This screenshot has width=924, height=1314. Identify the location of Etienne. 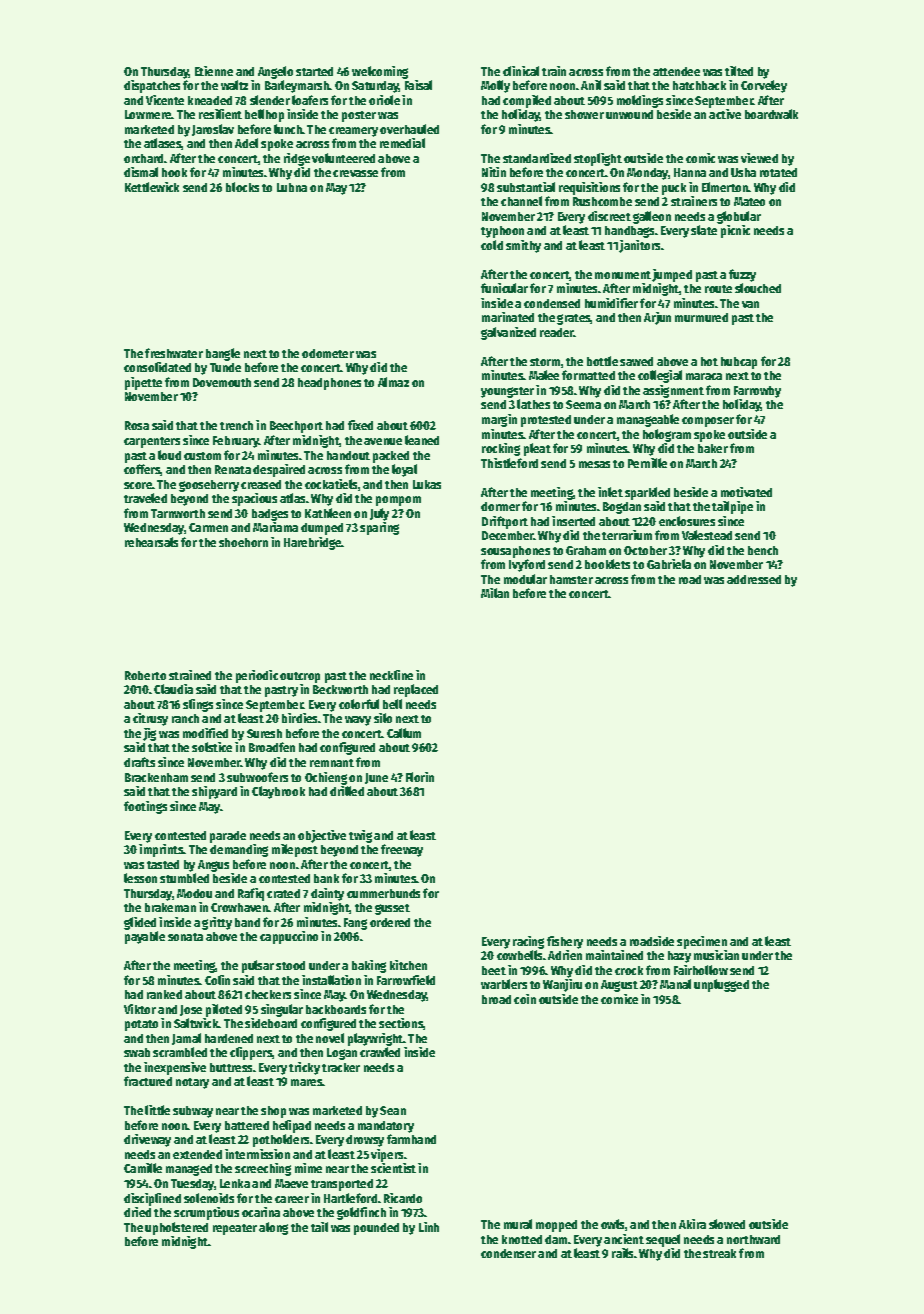
(214, 71).
